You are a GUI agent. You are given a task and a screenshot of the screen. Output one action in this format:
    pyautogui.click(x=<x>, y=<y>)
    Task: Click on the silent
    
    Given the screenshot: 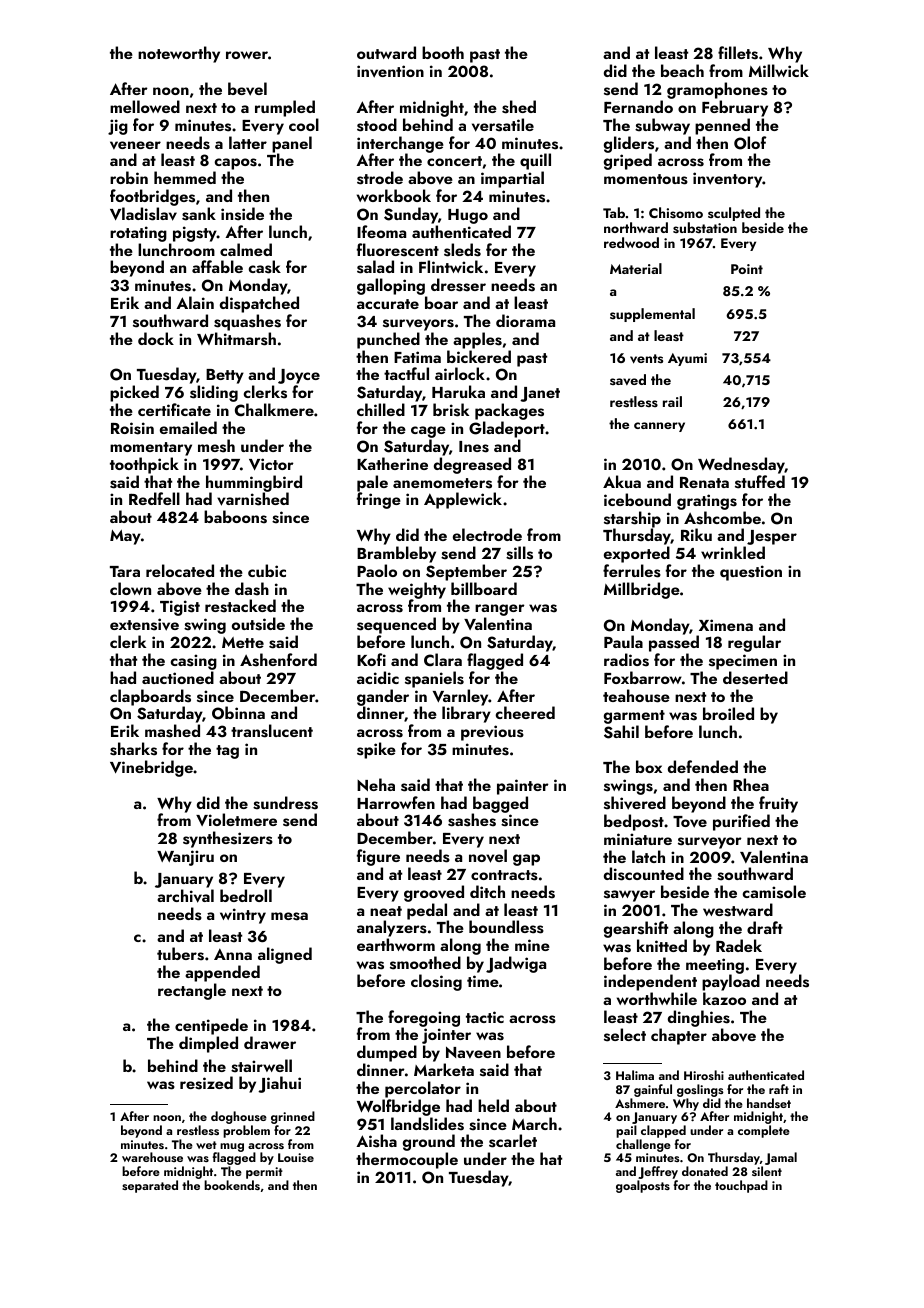 What is the action you would take?
    pyautogui.click(x=767, y=1171)
